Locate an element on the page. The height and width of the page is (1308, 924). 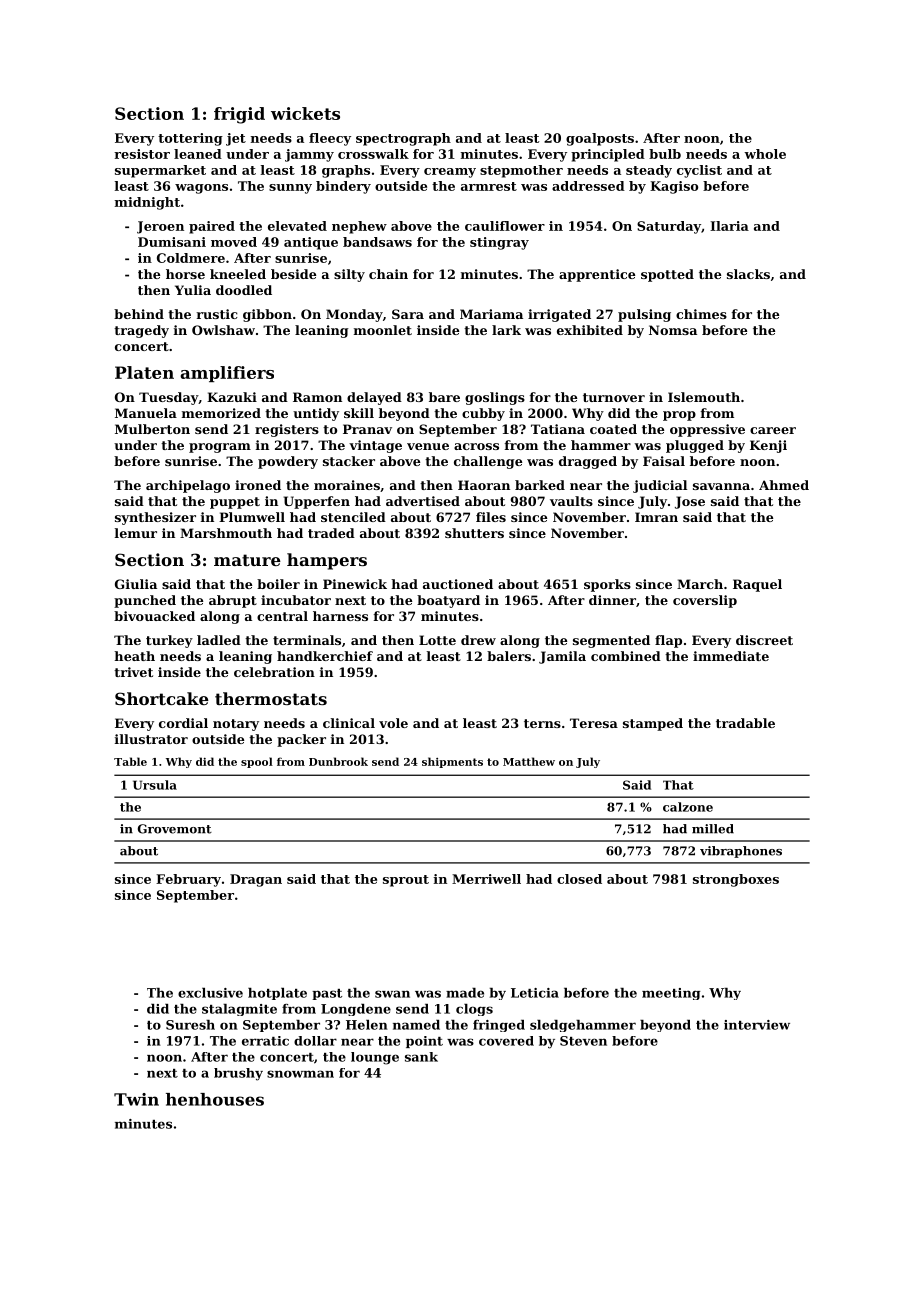
sank is located at coordinates (421, 1057).
